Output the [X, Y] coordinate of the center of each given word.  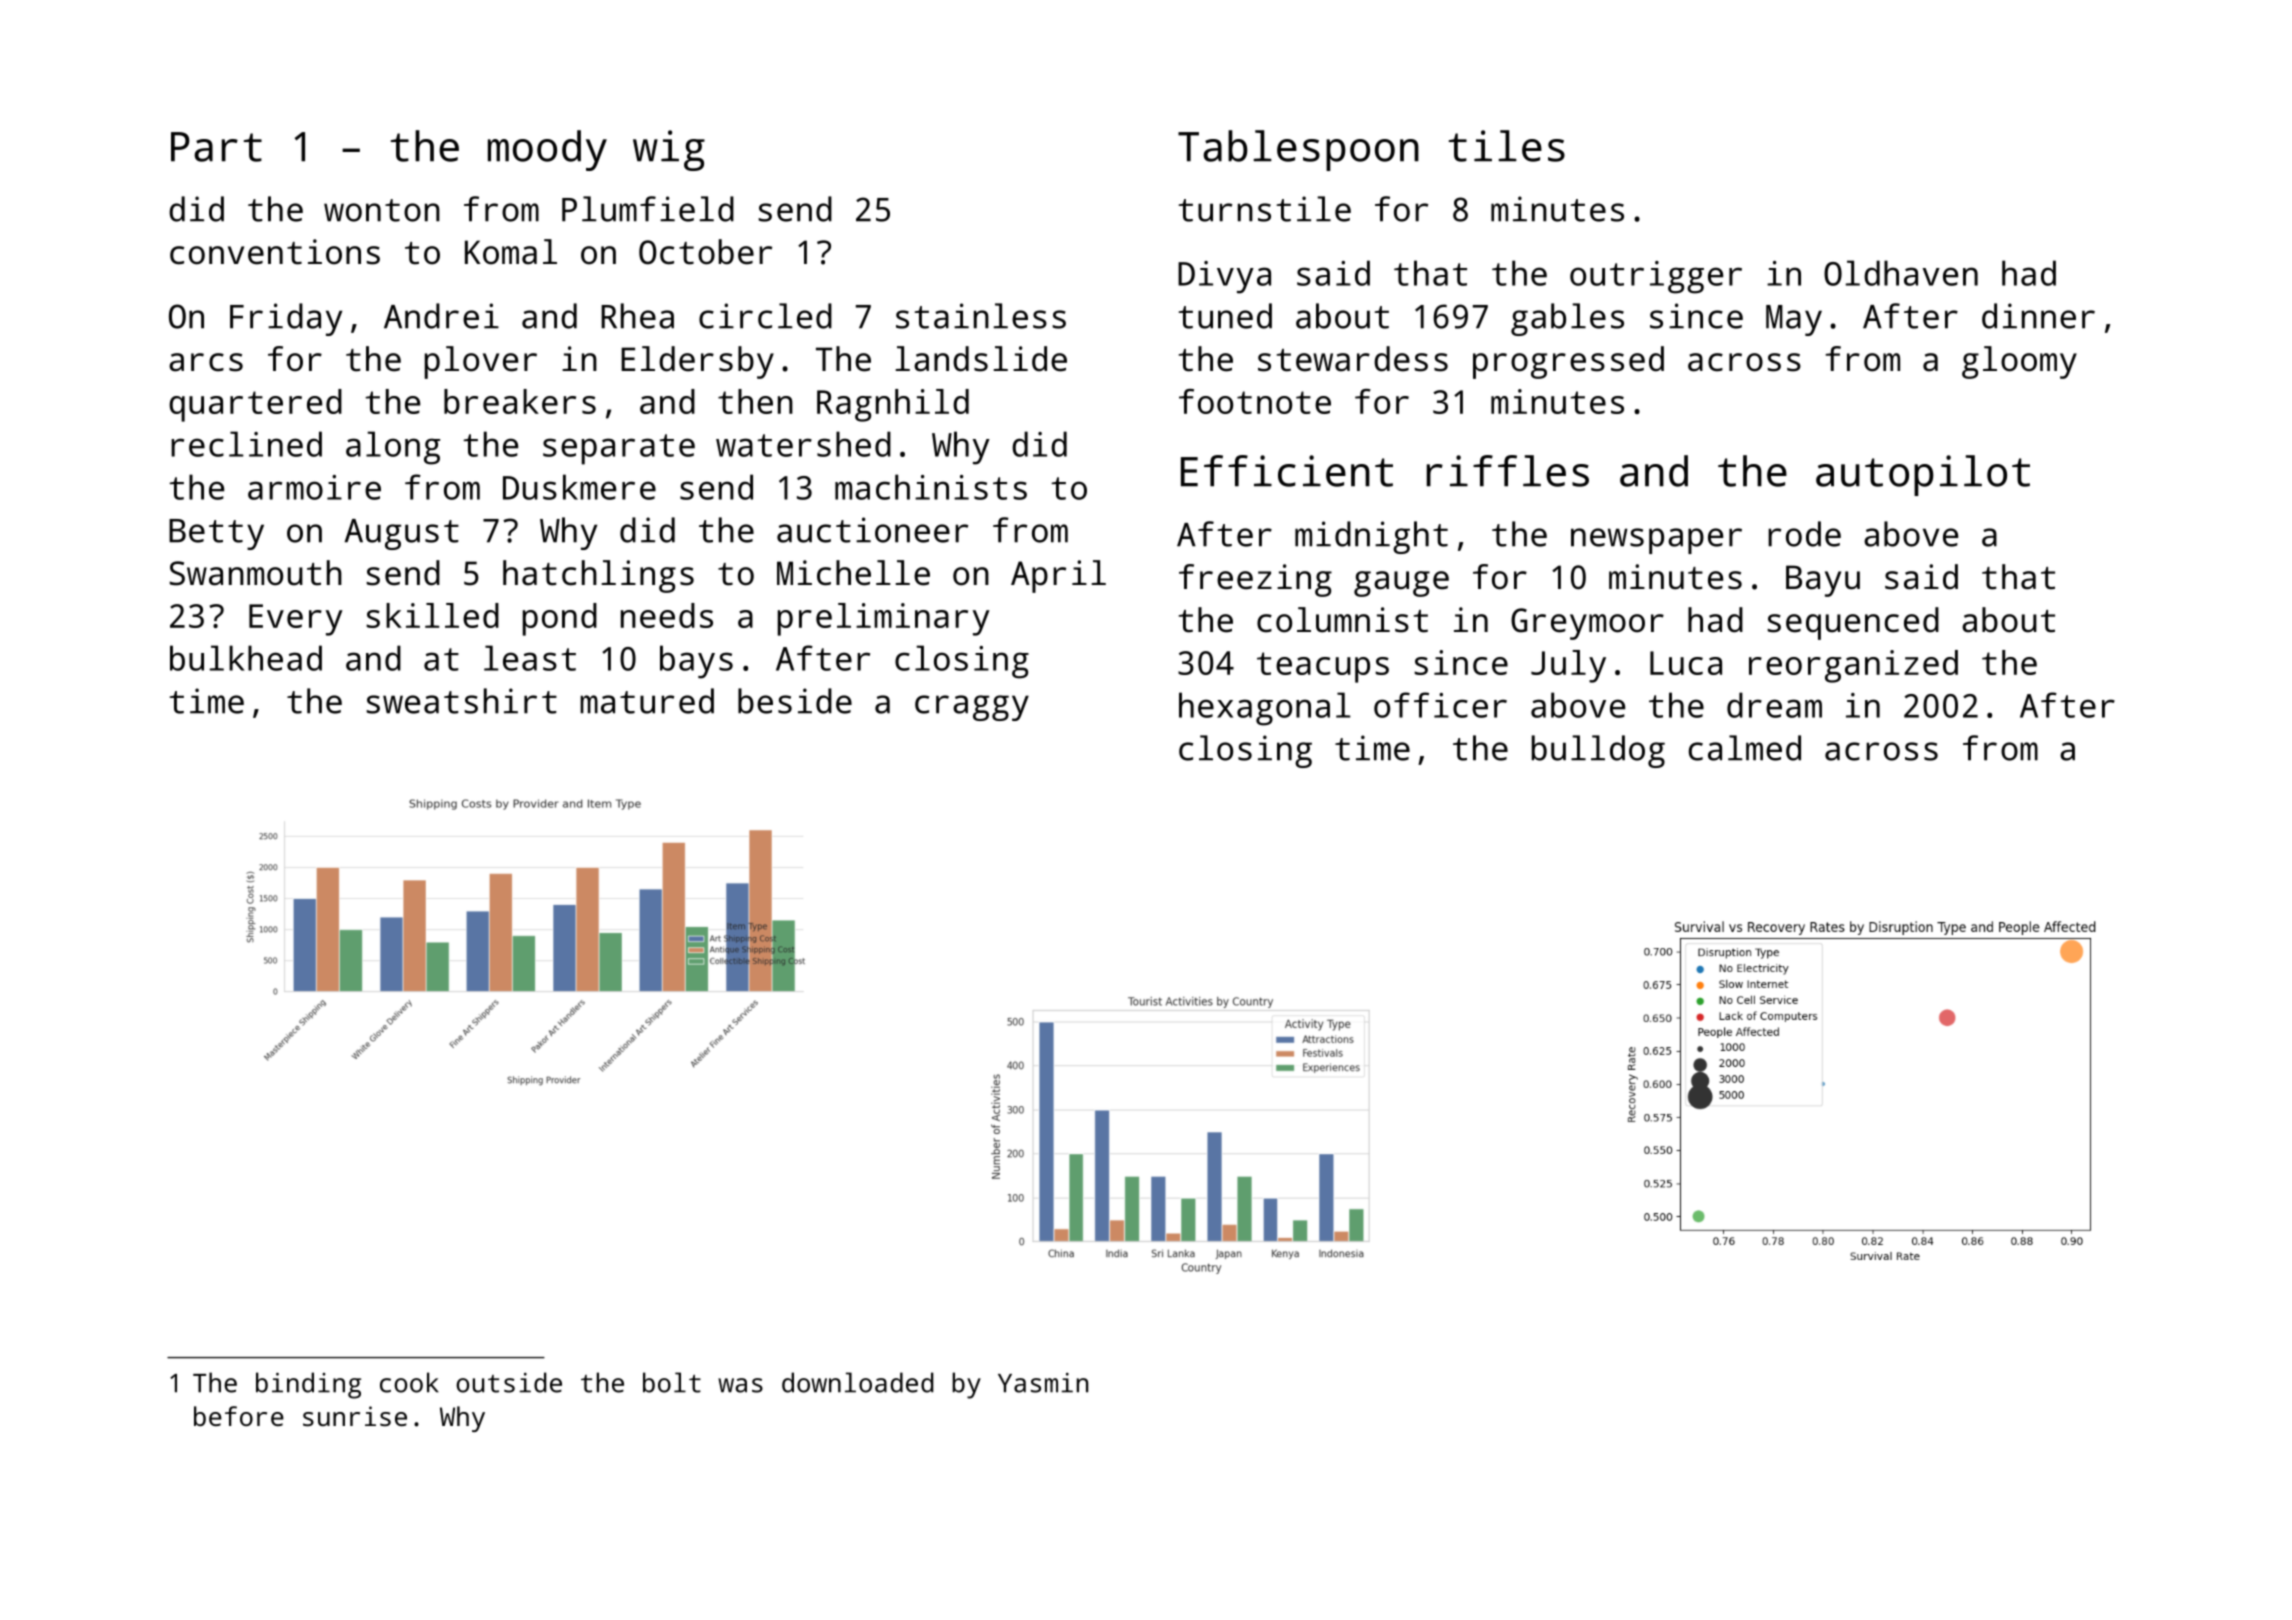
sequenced [1853, 623]
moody [547, 150]
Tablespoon [1298, 150]
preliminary [884, 619]
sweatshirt [461, 701]
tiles [1507, 146]
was [740, 1385]
